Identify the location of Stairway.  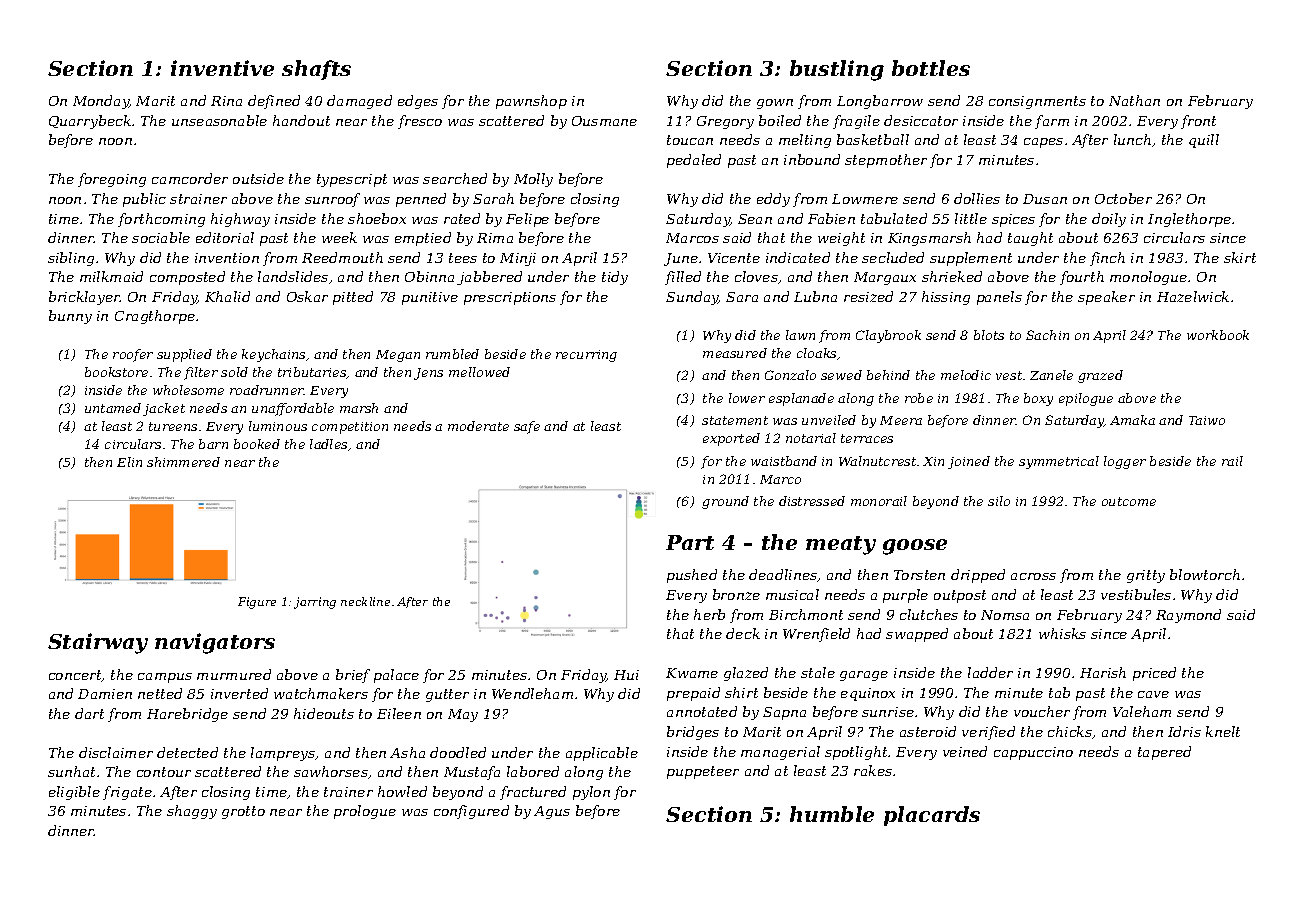
(98, 643).
